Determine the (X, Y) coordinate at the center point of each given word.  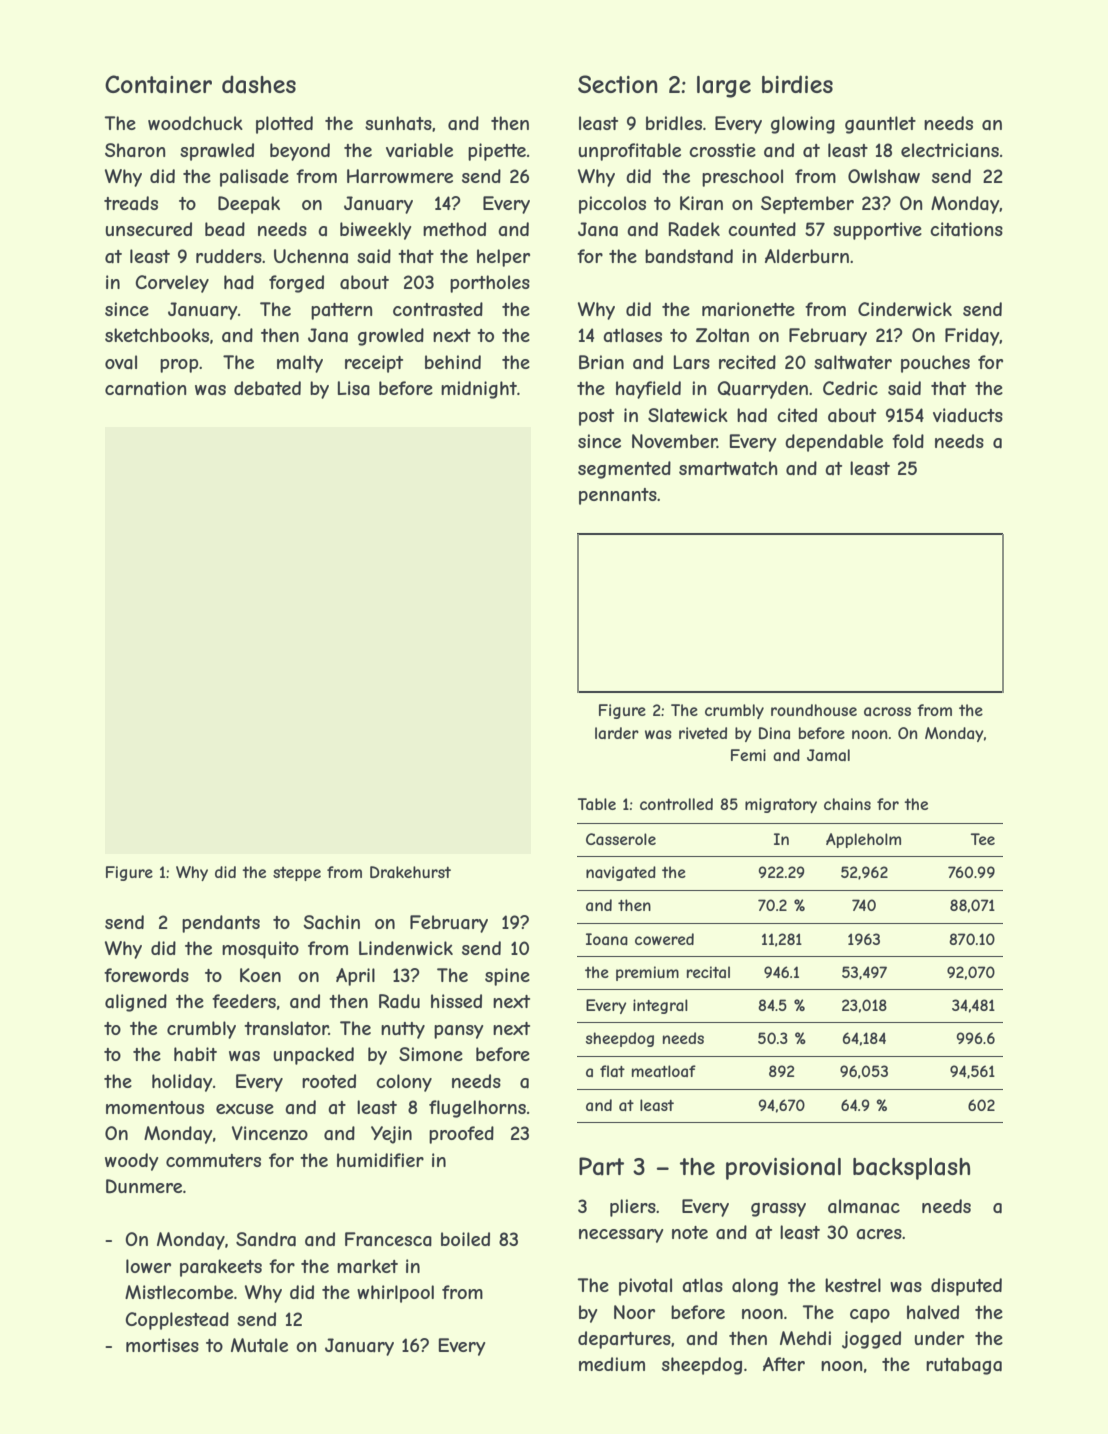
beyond (300, 152)
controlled (676, 804)
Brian (601, 362)
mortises (162, 1345)
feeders (244, 1001)
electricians (950, 150)
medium (612, 1364)
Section (618, 84)
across (887, 711)
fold (908, 441)
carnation (146, 388)
